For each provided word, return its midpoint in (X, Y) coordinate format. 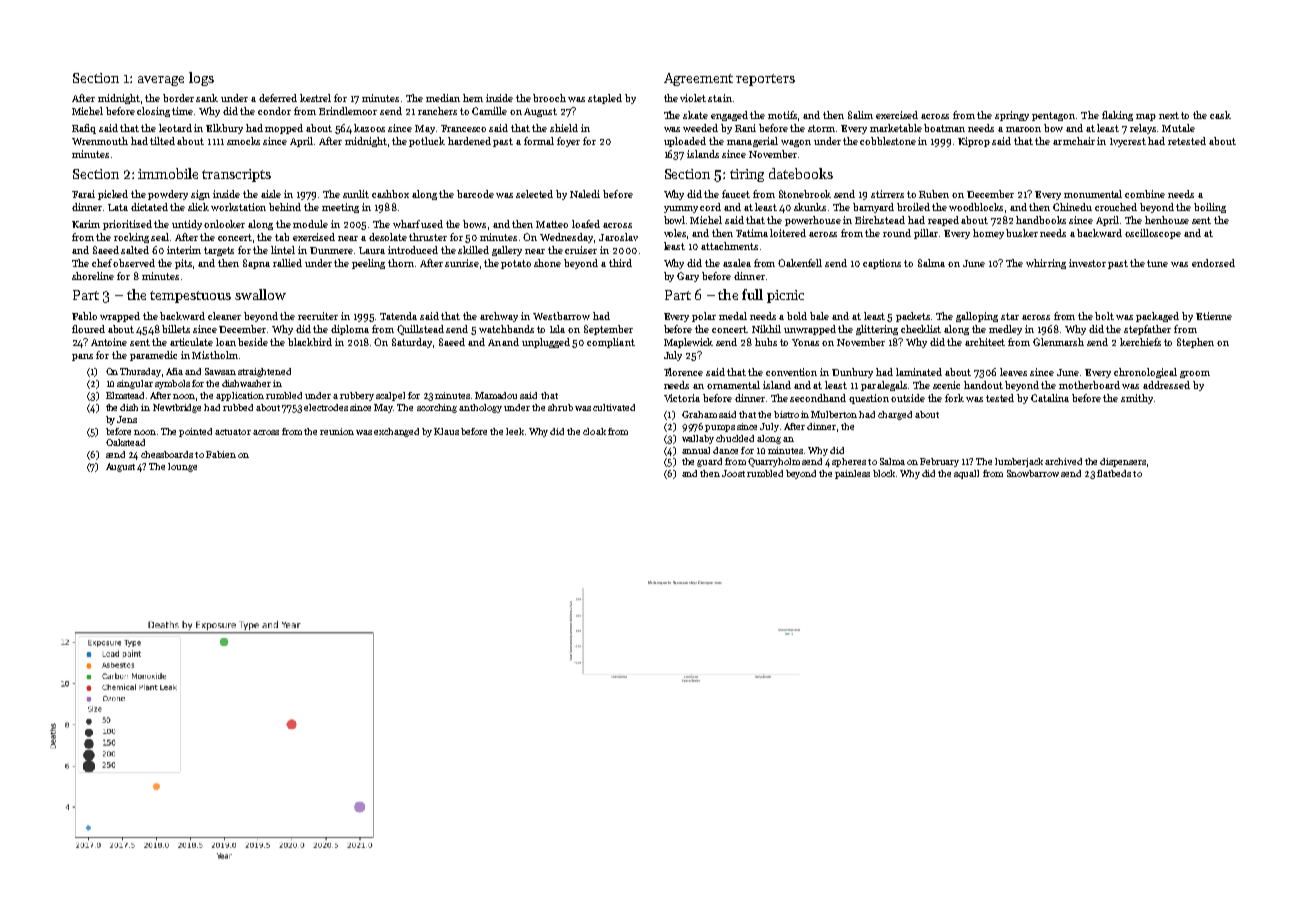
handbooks (1041, 220)
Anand (503, 342)
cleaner (224, 316)
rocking (131, 238)
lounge (182, 467)
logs (201, 79)
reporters (765, 80)
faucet (736, 194)
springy (1012, 116)
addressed (1166, 385)
